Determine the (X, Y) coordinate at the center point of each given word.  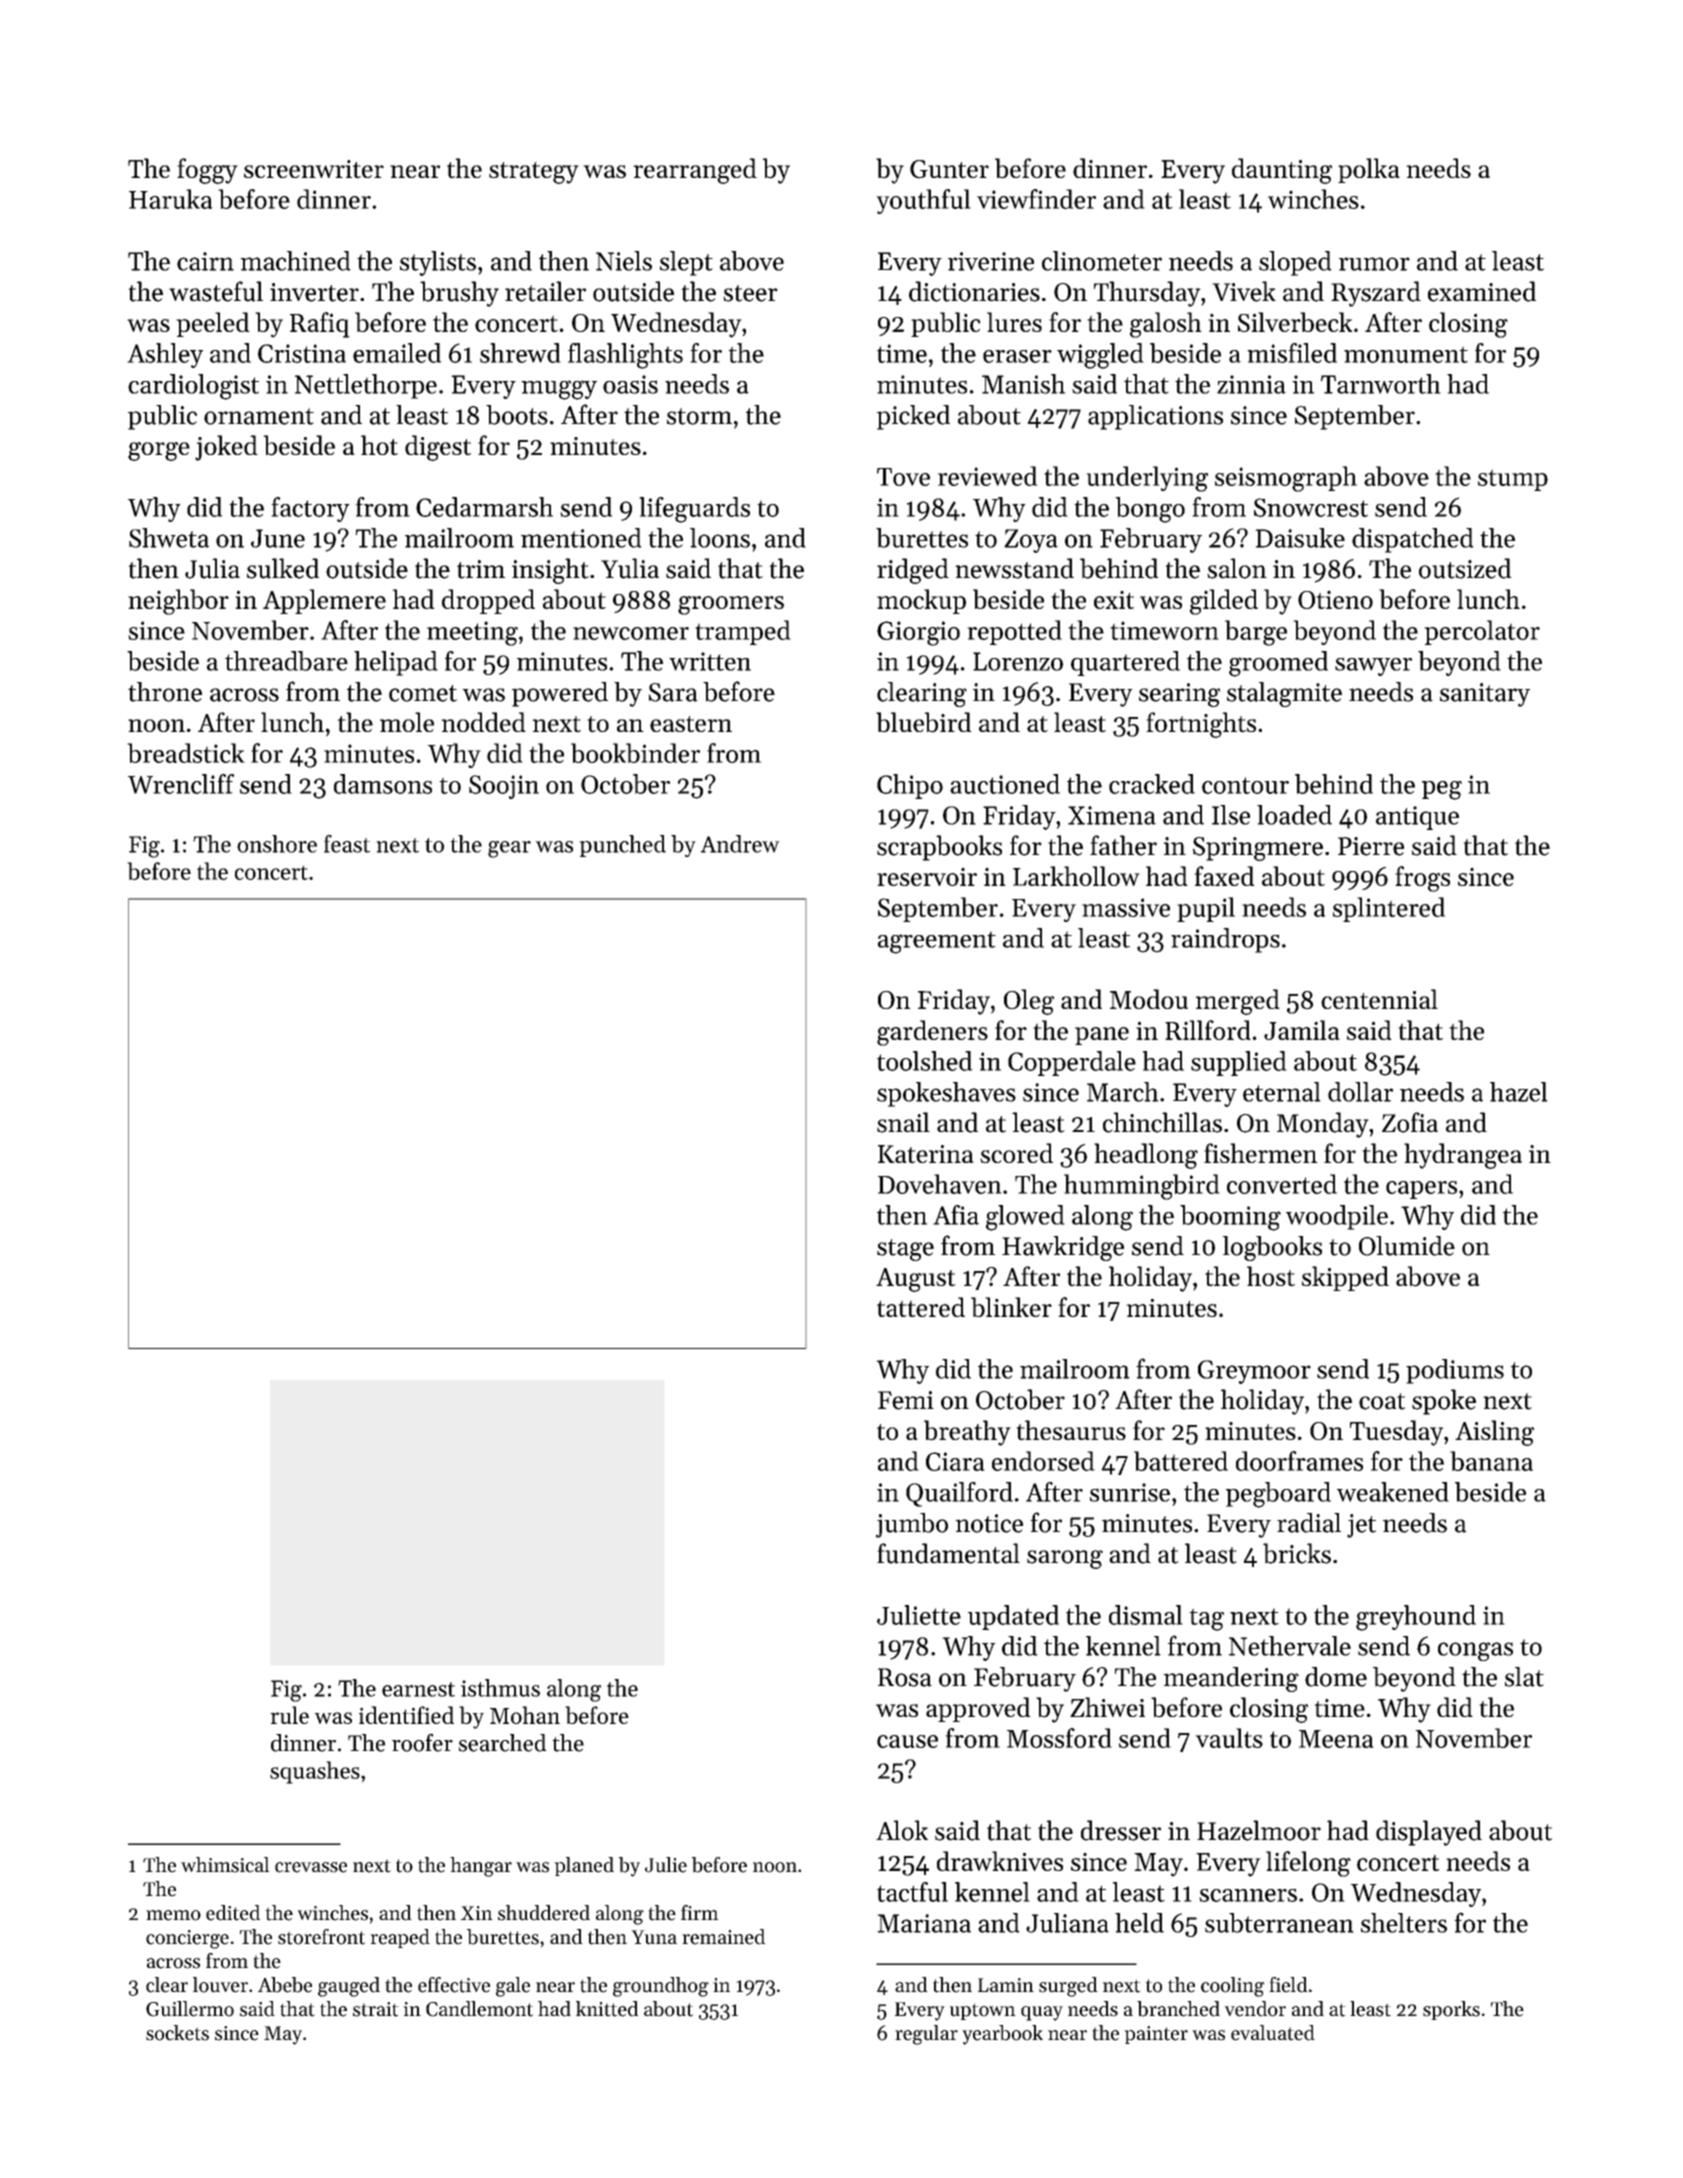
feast (347, 844)
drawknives (1000, 1861)
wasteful (216, 291)
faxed (1224, 876)
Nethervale (1290, 1646)
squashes (315, 1772)
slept (686, 263)
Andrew (740, 844)
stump (1513, 480)
